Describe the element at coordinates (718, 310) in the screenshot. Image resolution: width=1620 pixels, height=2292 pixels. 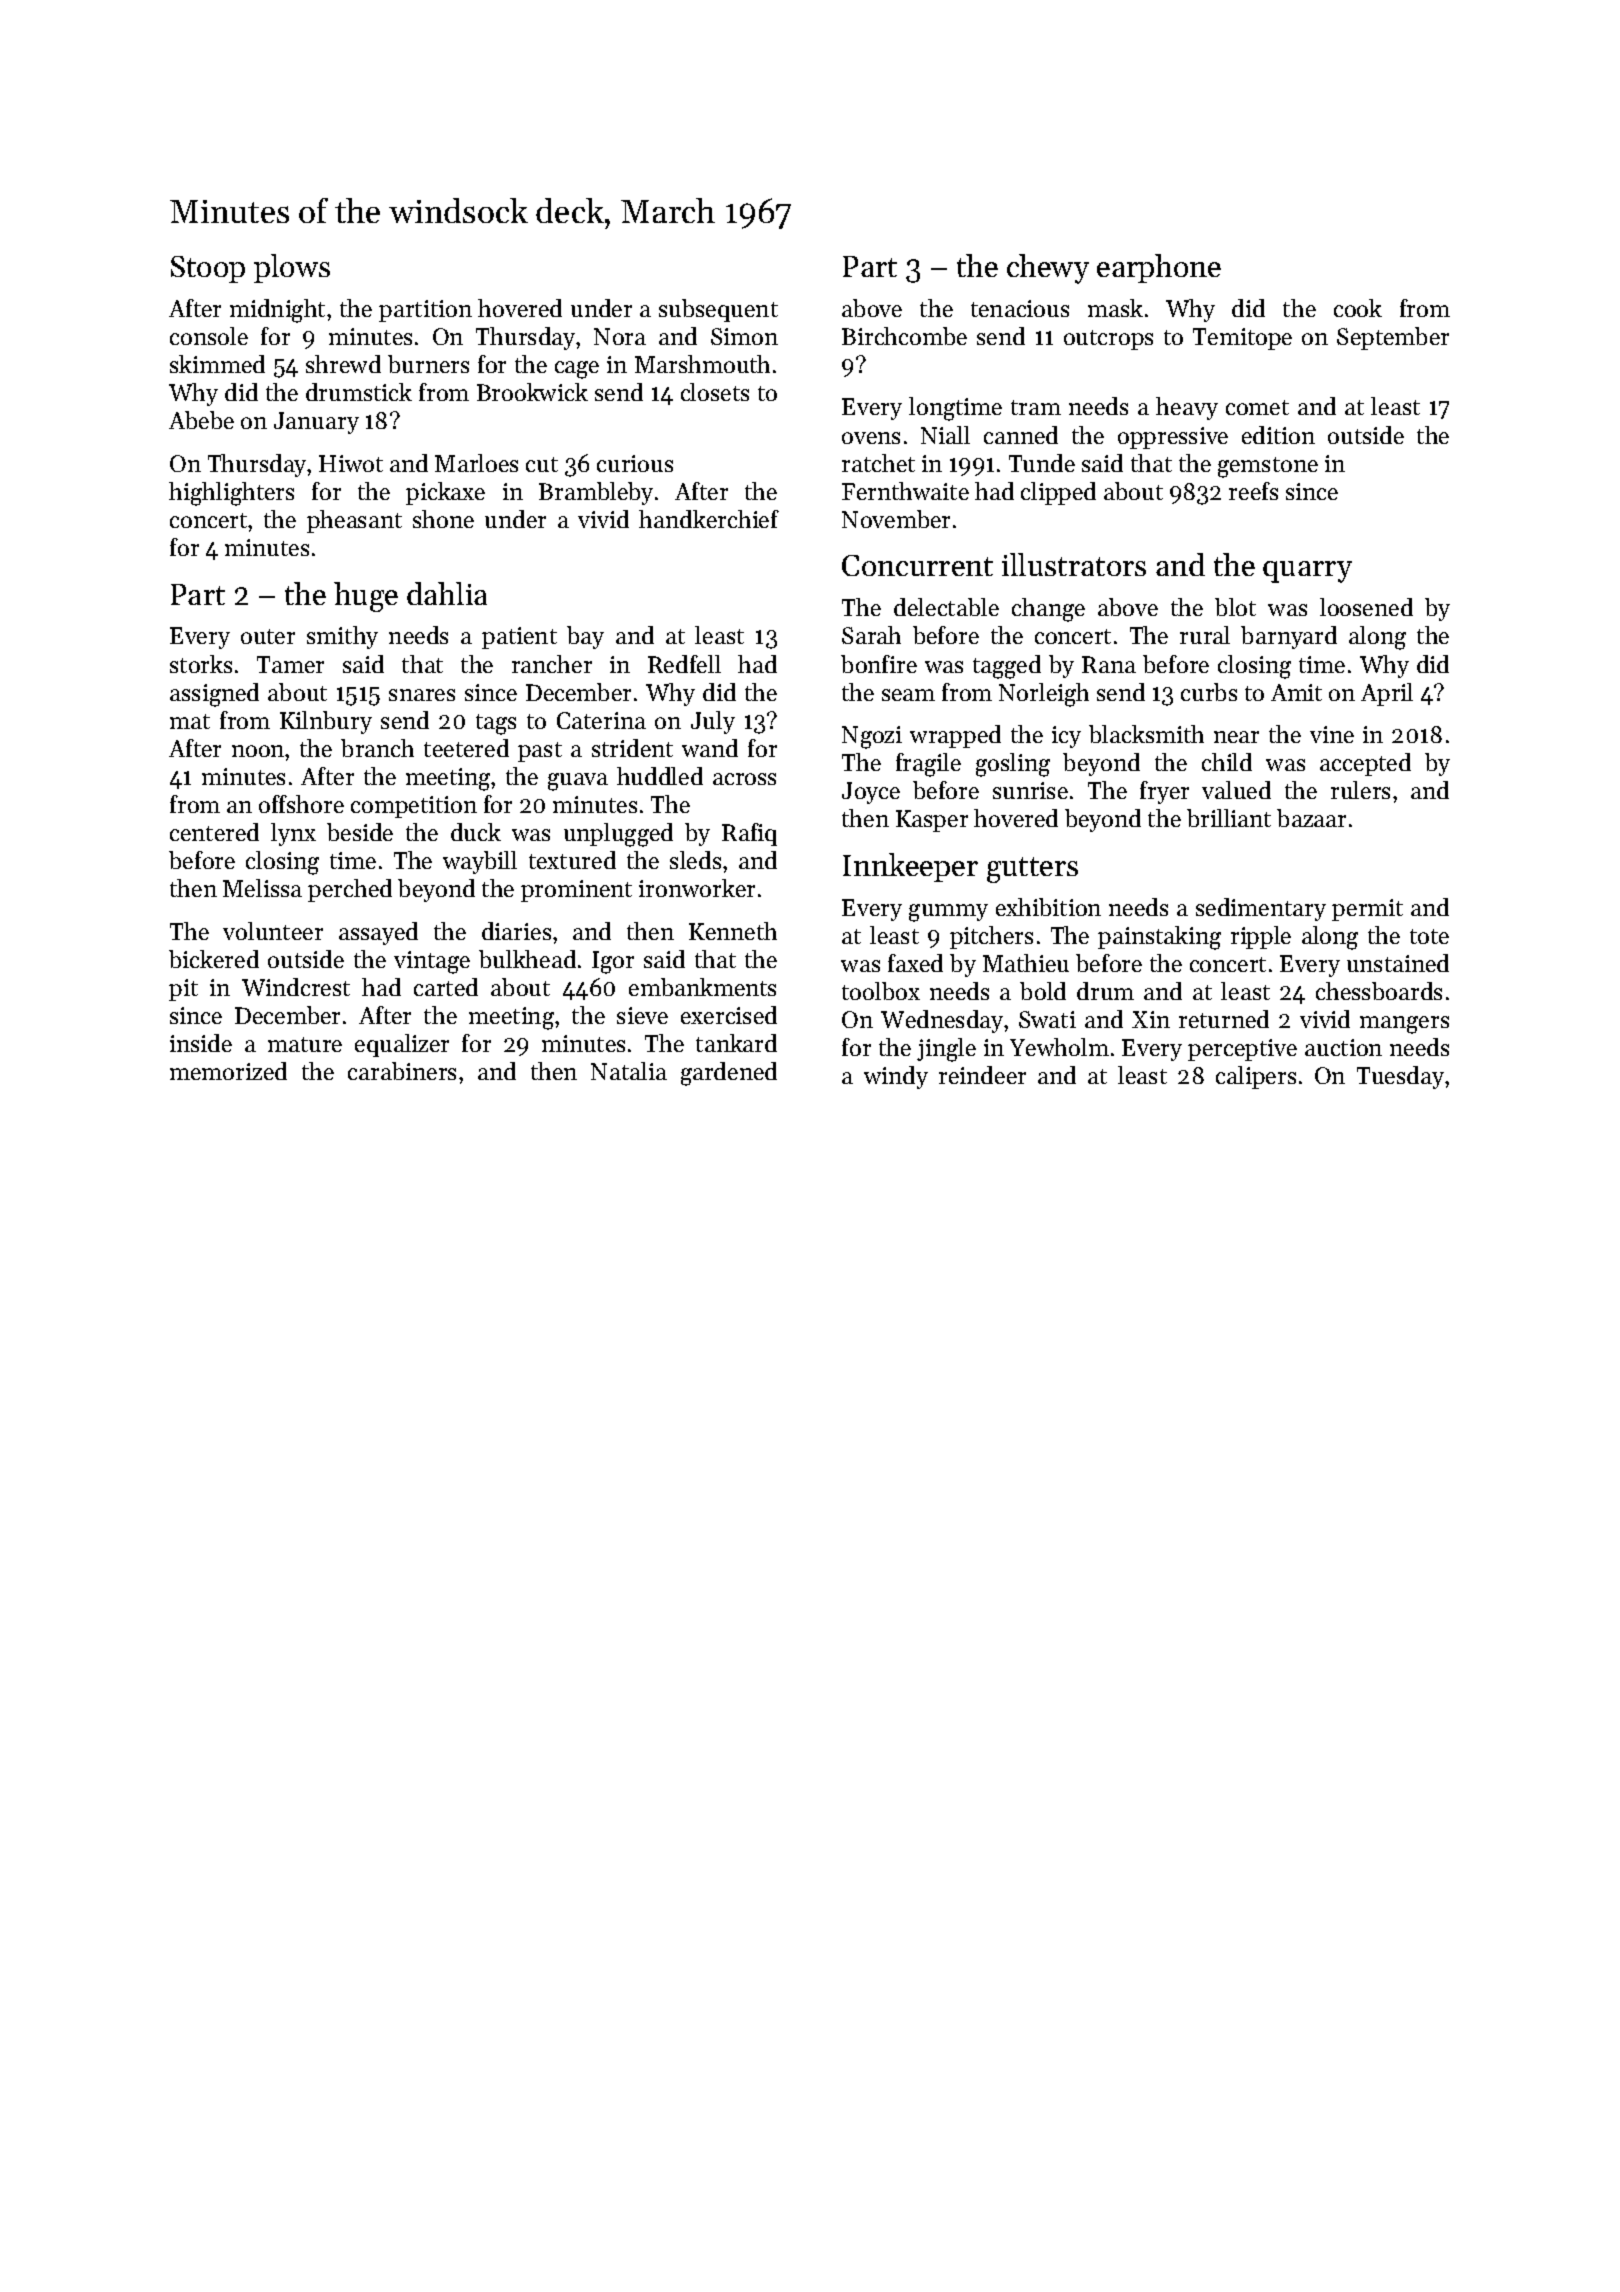
I see `subsequent` at that location.
